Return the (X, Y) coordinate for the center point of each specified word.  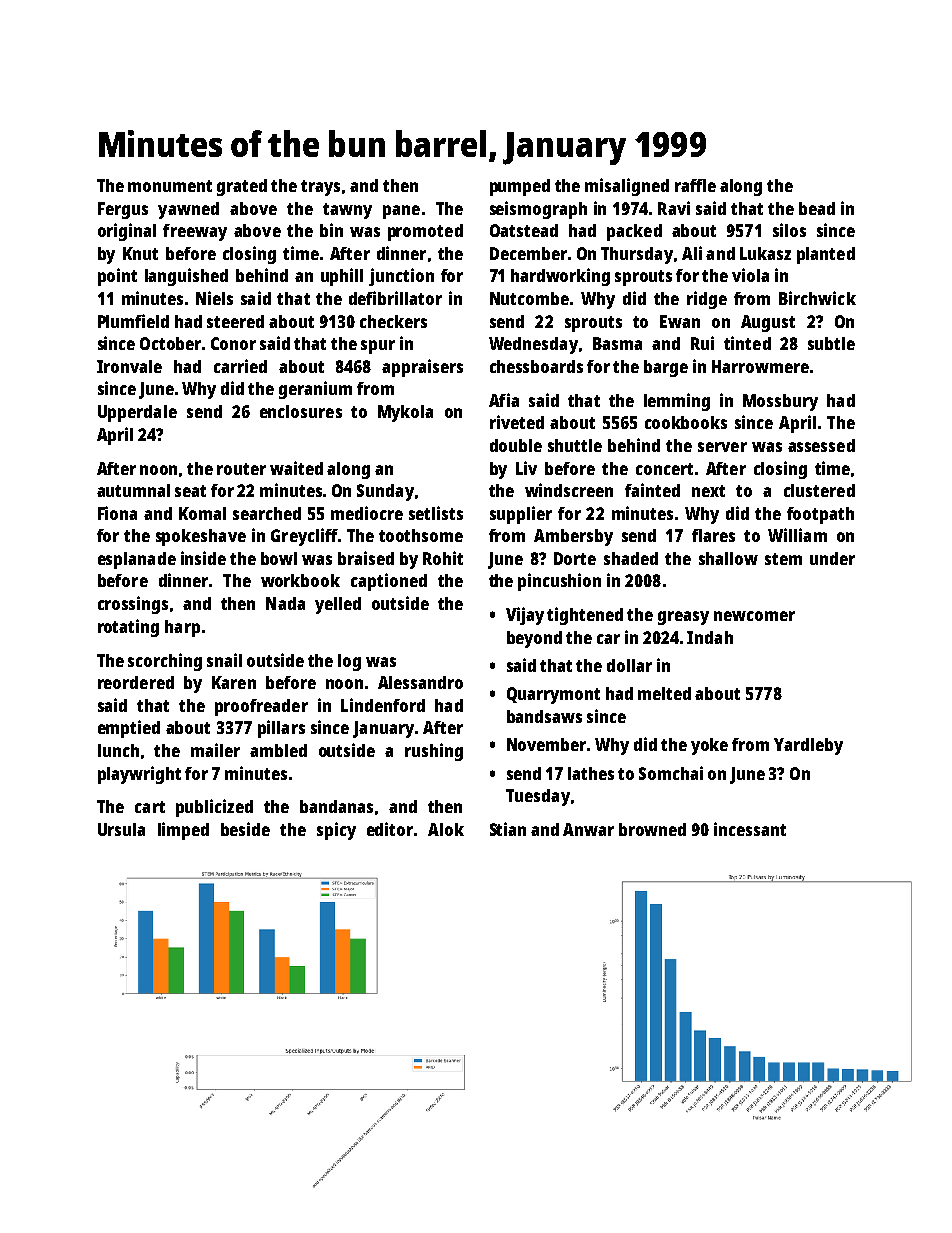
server (722, 447)
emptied (129, 729)
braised (366, 558)
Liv (526, 468)
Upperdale (137, 413)
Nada (285, 603)
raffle (695, 185)
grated (242, 187)
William (797, 535)
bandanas (336, 806)
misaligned (627, 187)
